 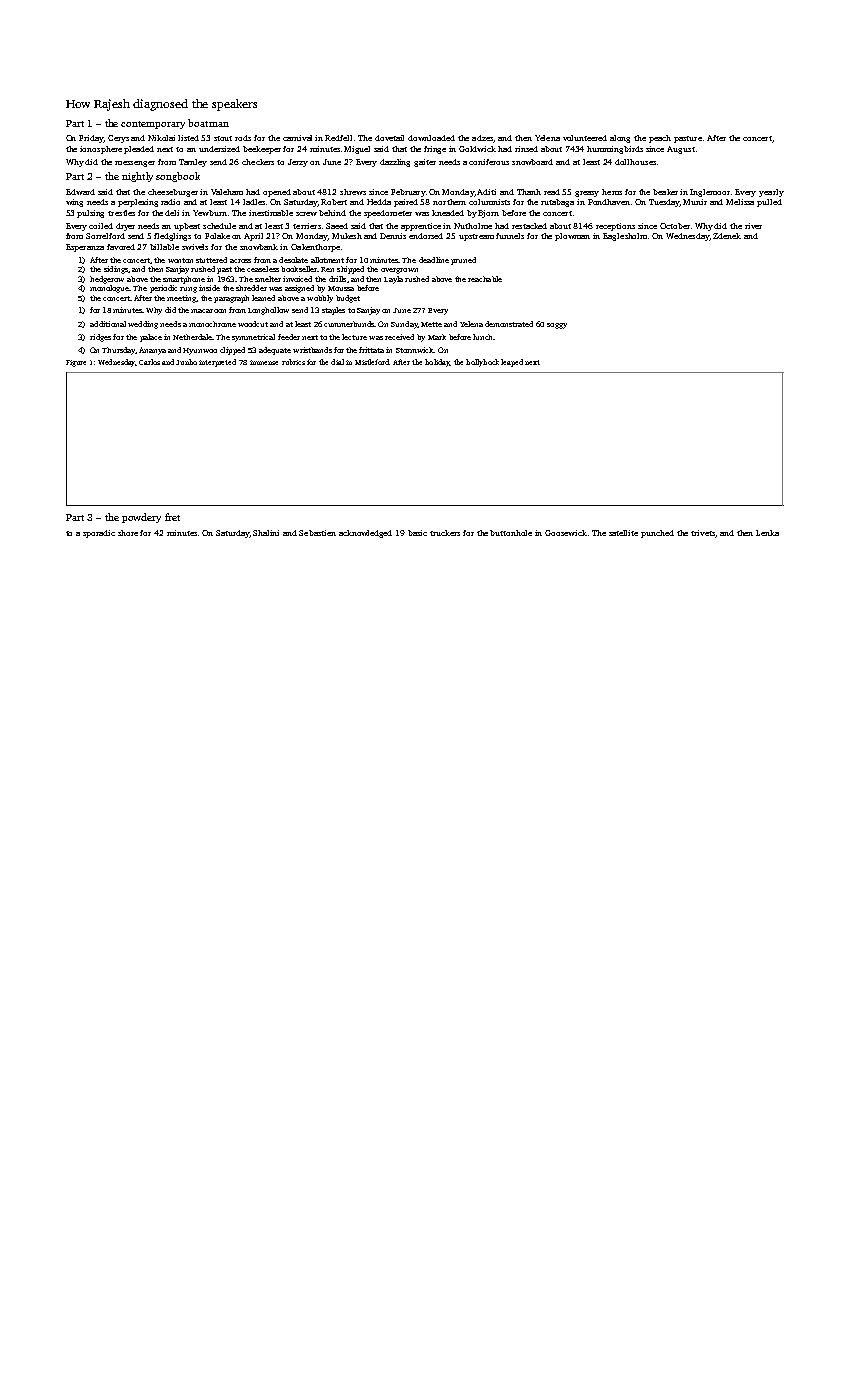 I want to click on adzes, so click(x=482, y=138).
